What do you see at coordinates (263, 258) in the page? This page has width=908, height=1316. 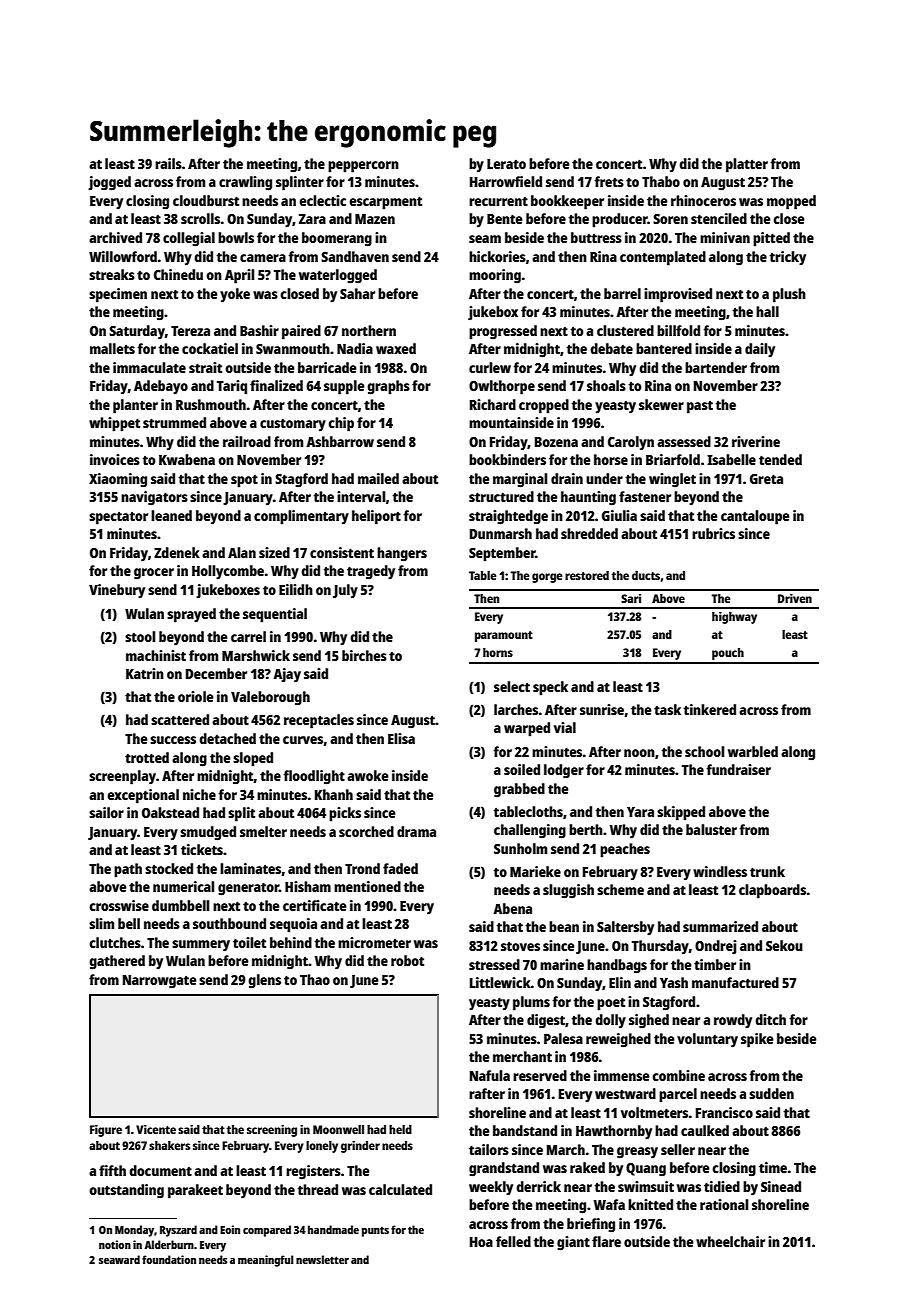 I see `camera` at bounding box center [263, 258].
